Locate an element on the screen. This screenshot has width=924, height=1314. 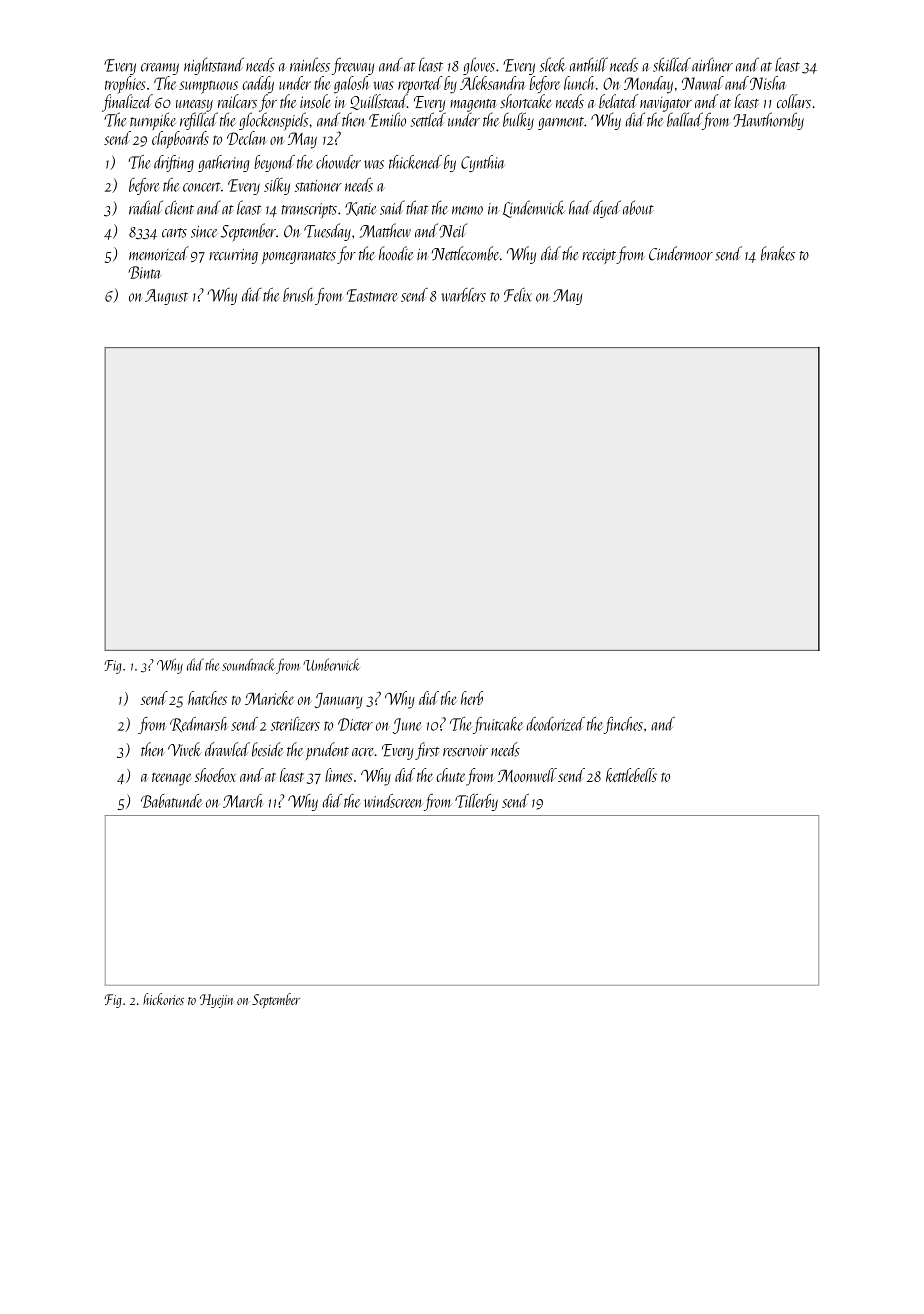
windscreen is located at coordinates (393, 801).
